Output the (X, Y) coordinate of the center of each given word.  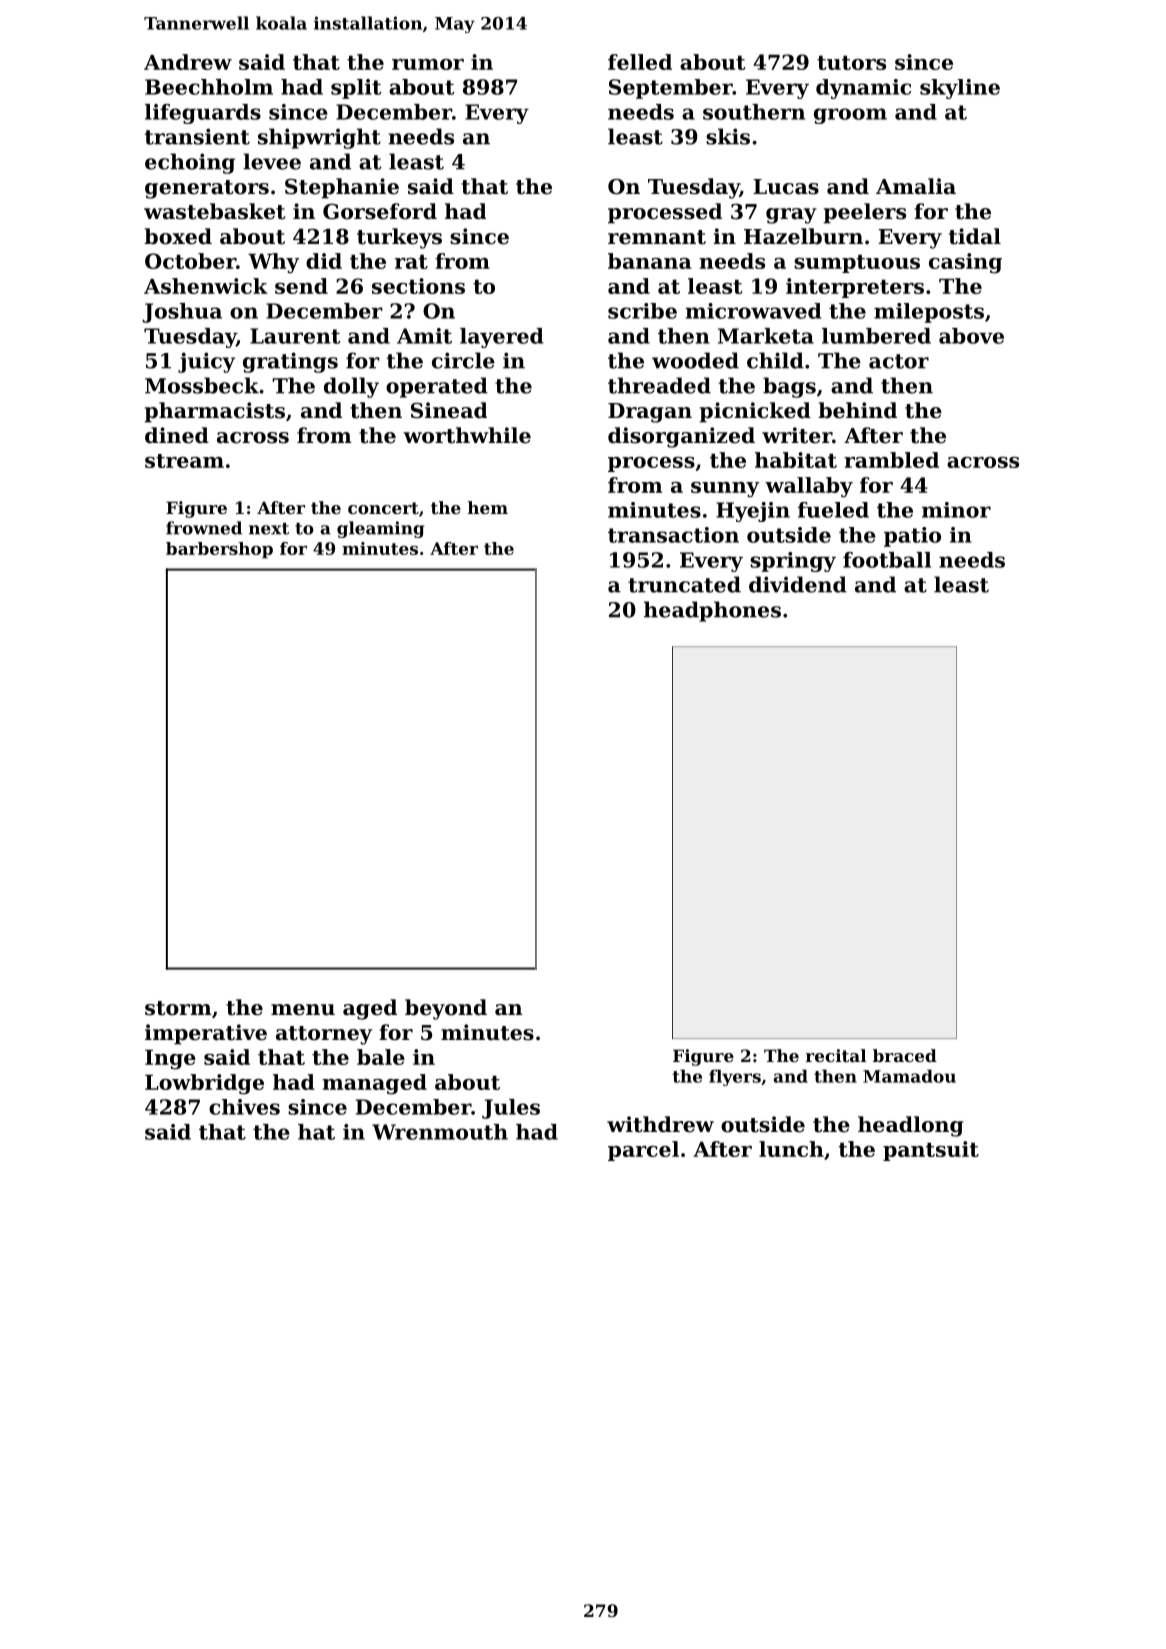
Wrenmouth (440, 1132)
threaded (659, 385)
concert (383, 508)
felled (640, 62)
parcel (643, 1151)
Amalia (916, 186)
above (971, 336)
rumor (428, 64)
